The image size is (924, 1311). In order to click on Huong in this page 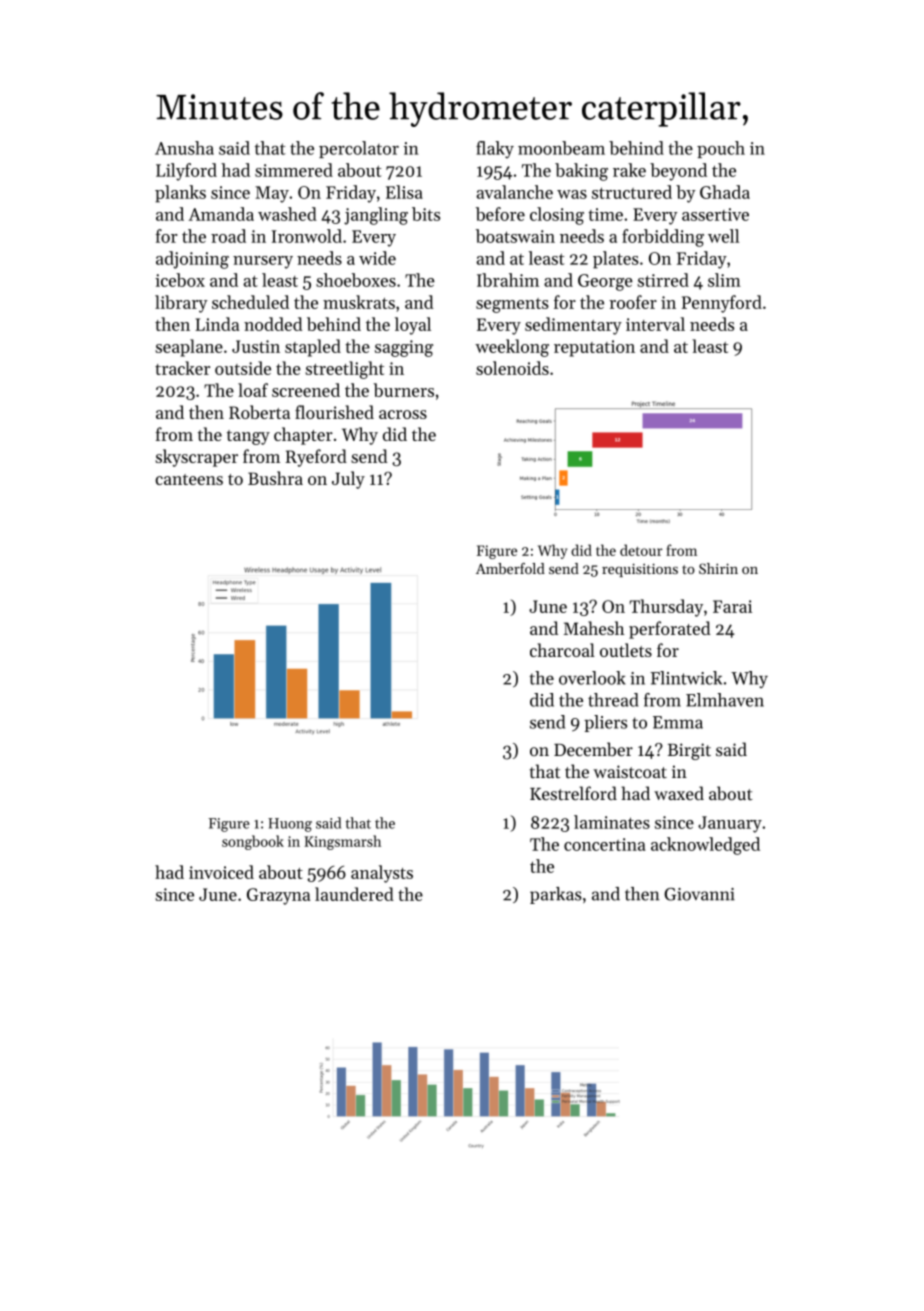, I will do `click(290, 825)`.
